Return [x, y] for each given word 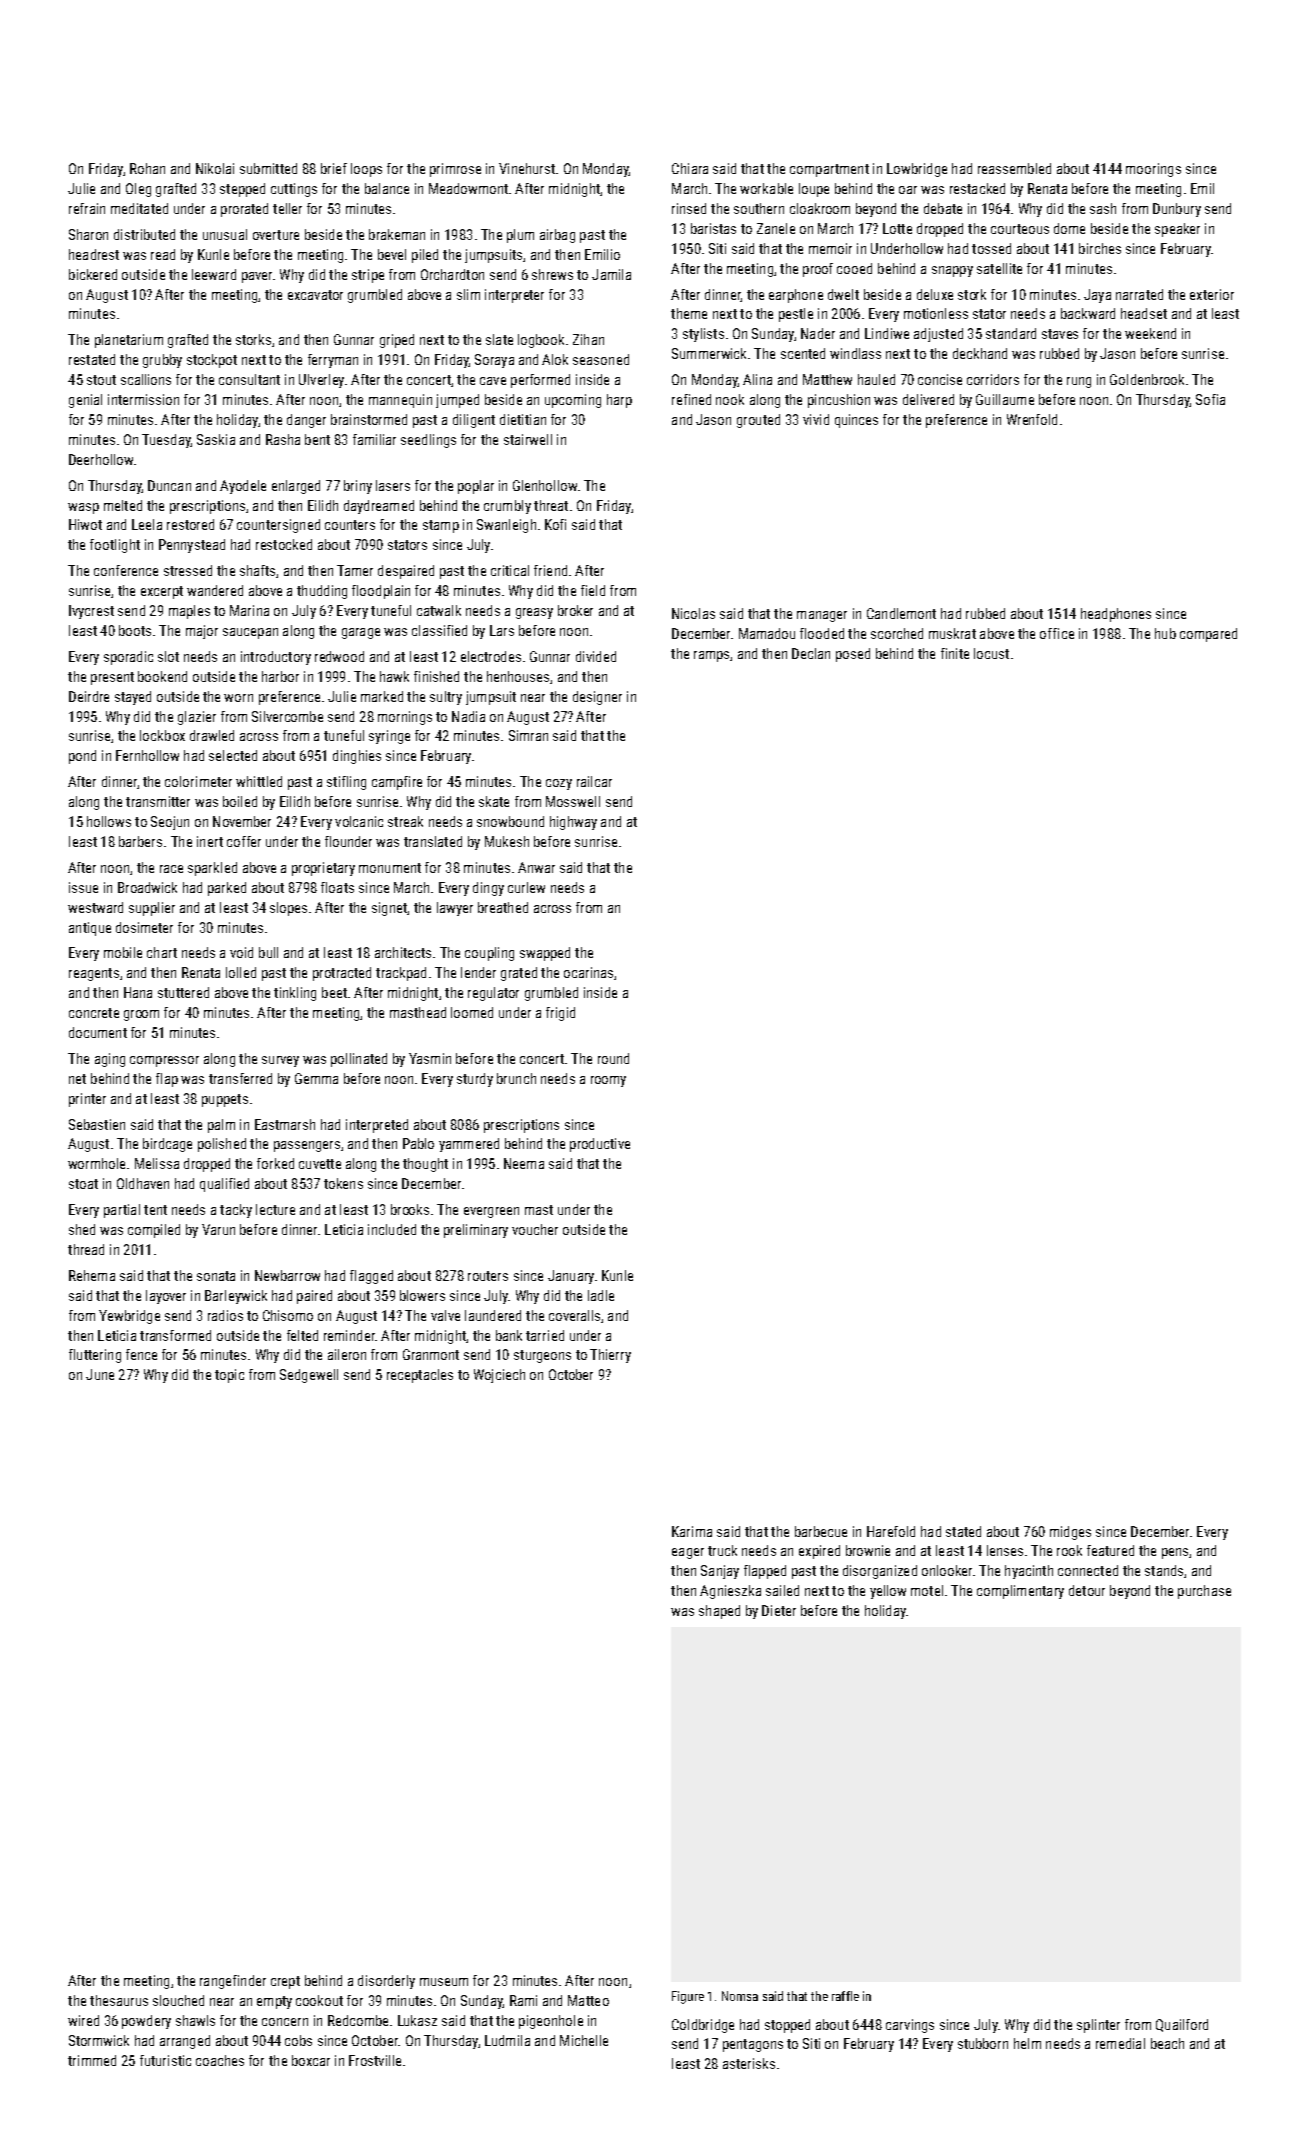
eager [688, 1553]
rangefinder [233, 1982]
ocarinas [588, 972]
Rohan [147, 168]
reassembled [1014, 168]
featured [1110, 1550]
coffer [244, 841]
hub [1165, 633]
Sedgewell [309, 1376]
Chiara [690, 168]
